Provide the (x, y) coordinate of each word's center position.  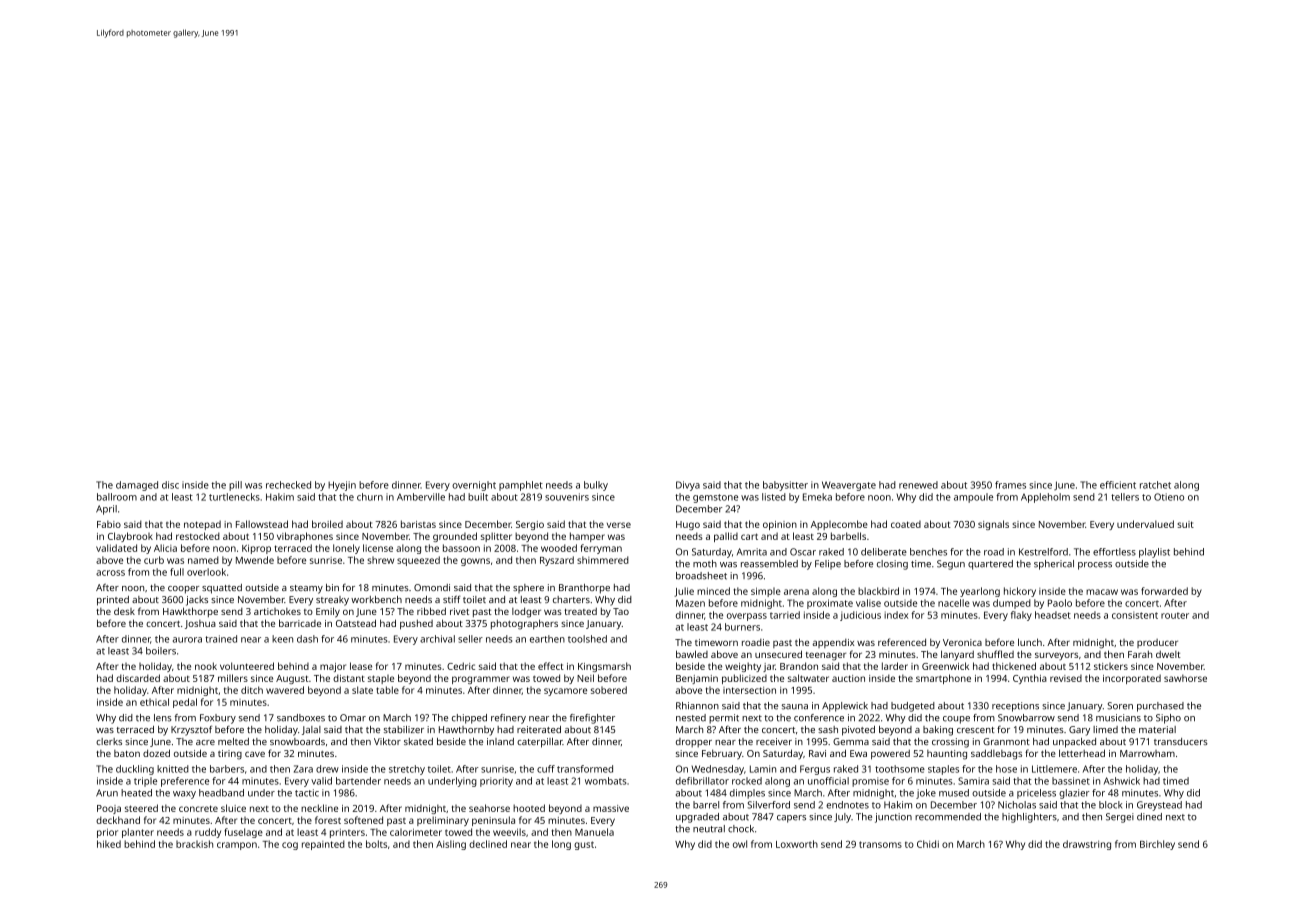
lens (163, 718)
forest (328, 820)
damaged (137, 486)
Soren (1120, 706)
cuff (546, 769)
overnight (474, 486)
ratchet (1155, 485)
